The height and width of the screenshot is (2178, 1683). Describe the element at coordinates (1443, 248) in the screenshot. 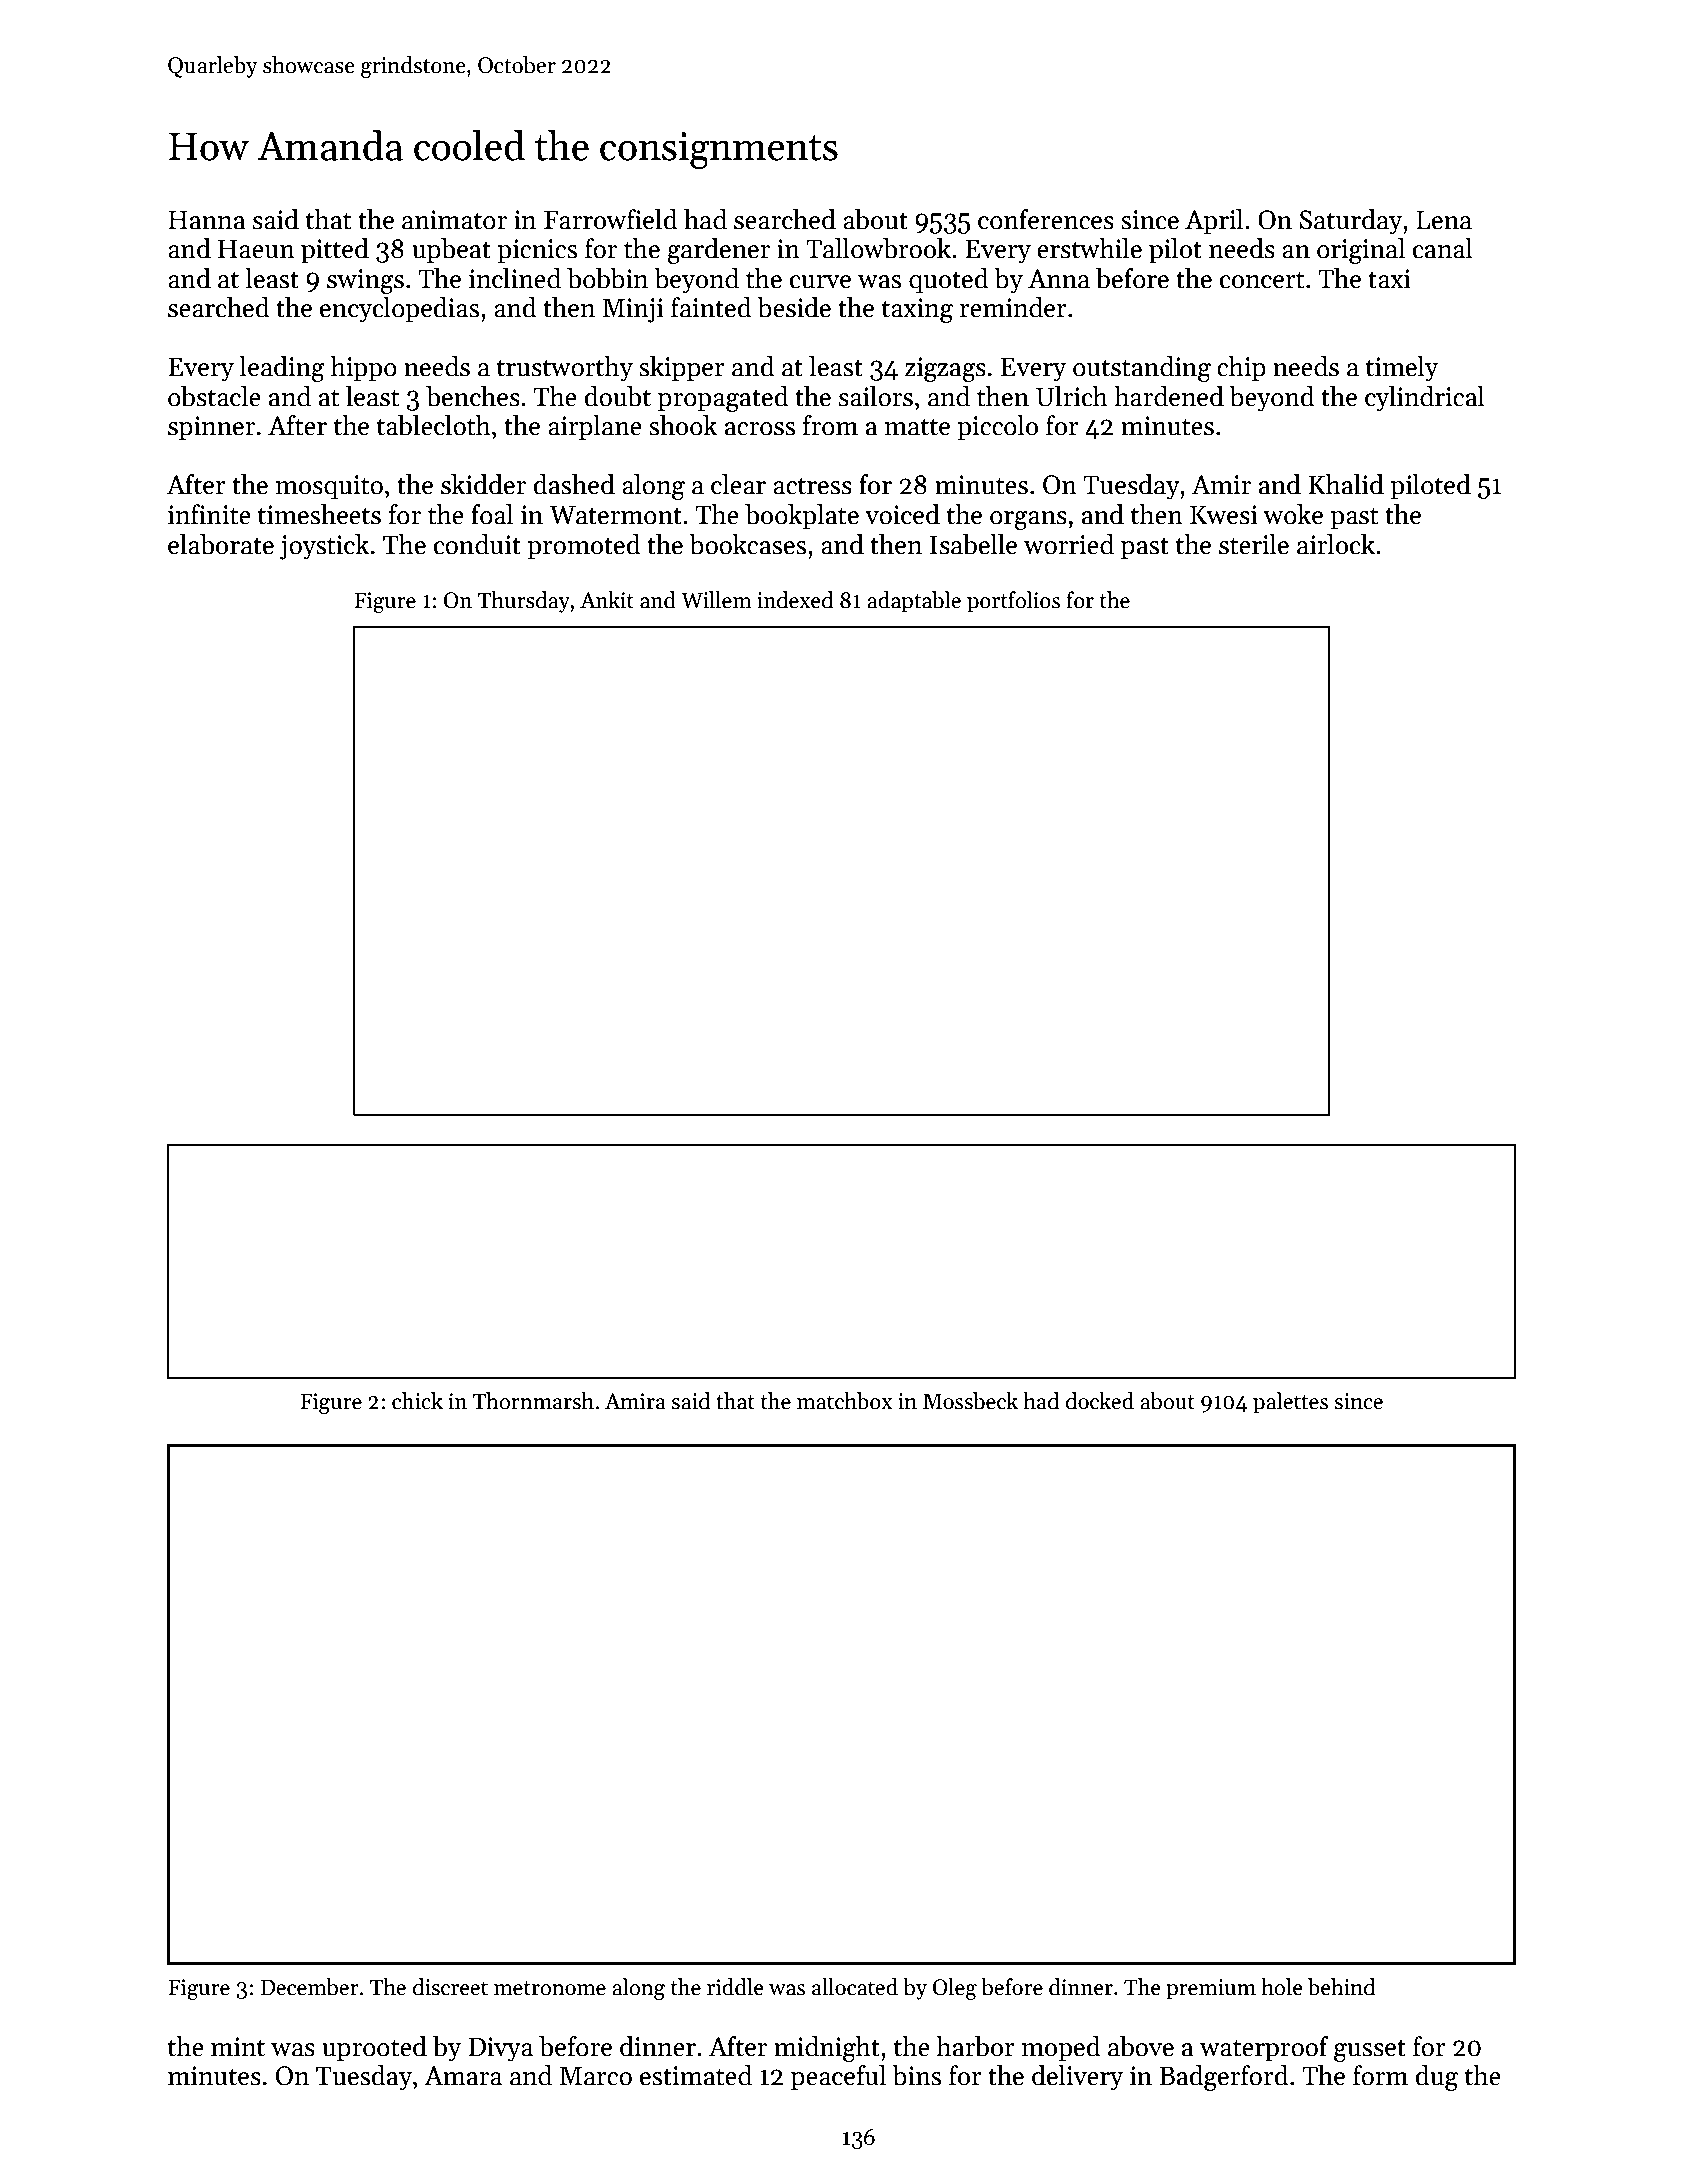

I see `canal` at that location.
